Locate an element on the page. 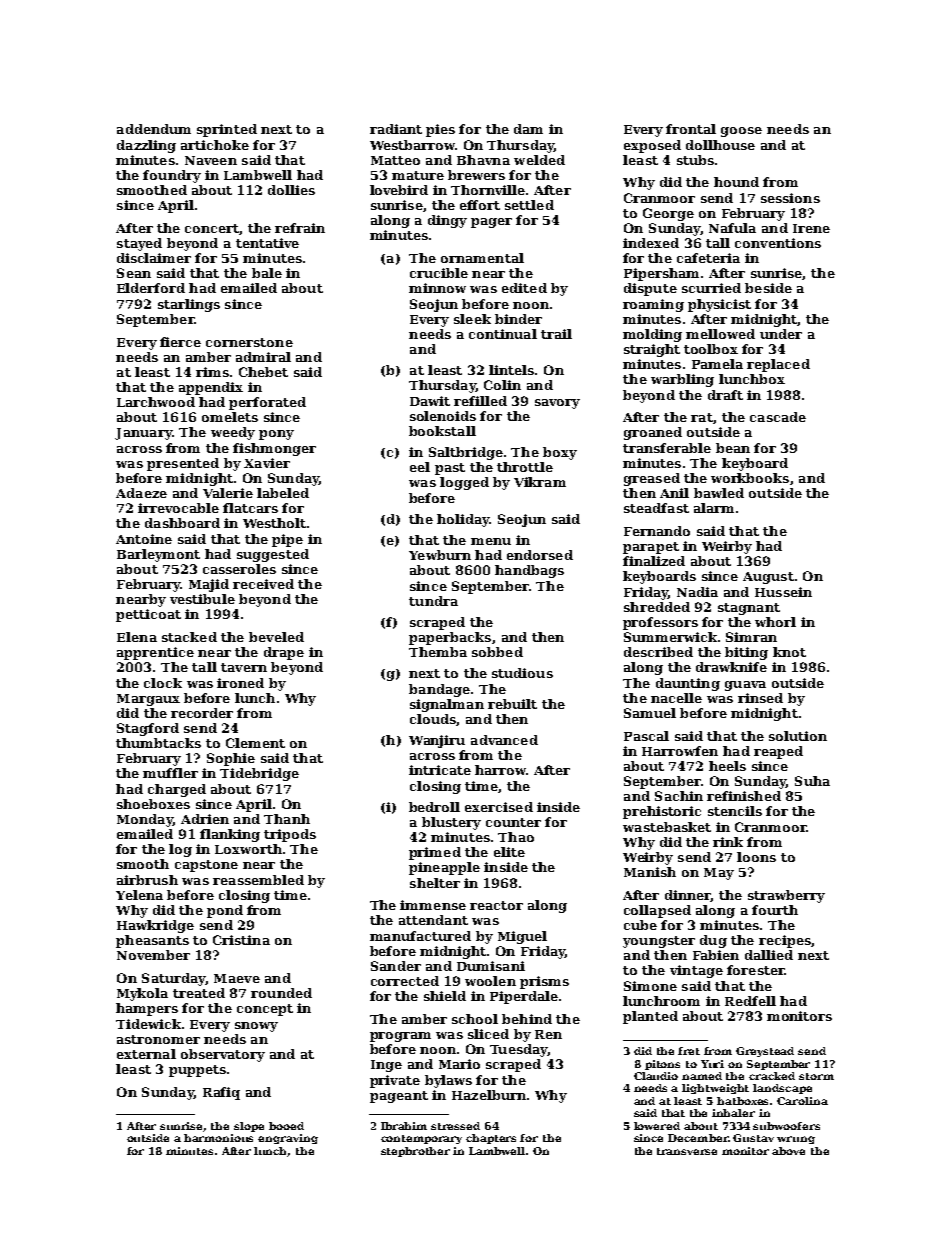  observatory is located at coordinates (223, 1055).
